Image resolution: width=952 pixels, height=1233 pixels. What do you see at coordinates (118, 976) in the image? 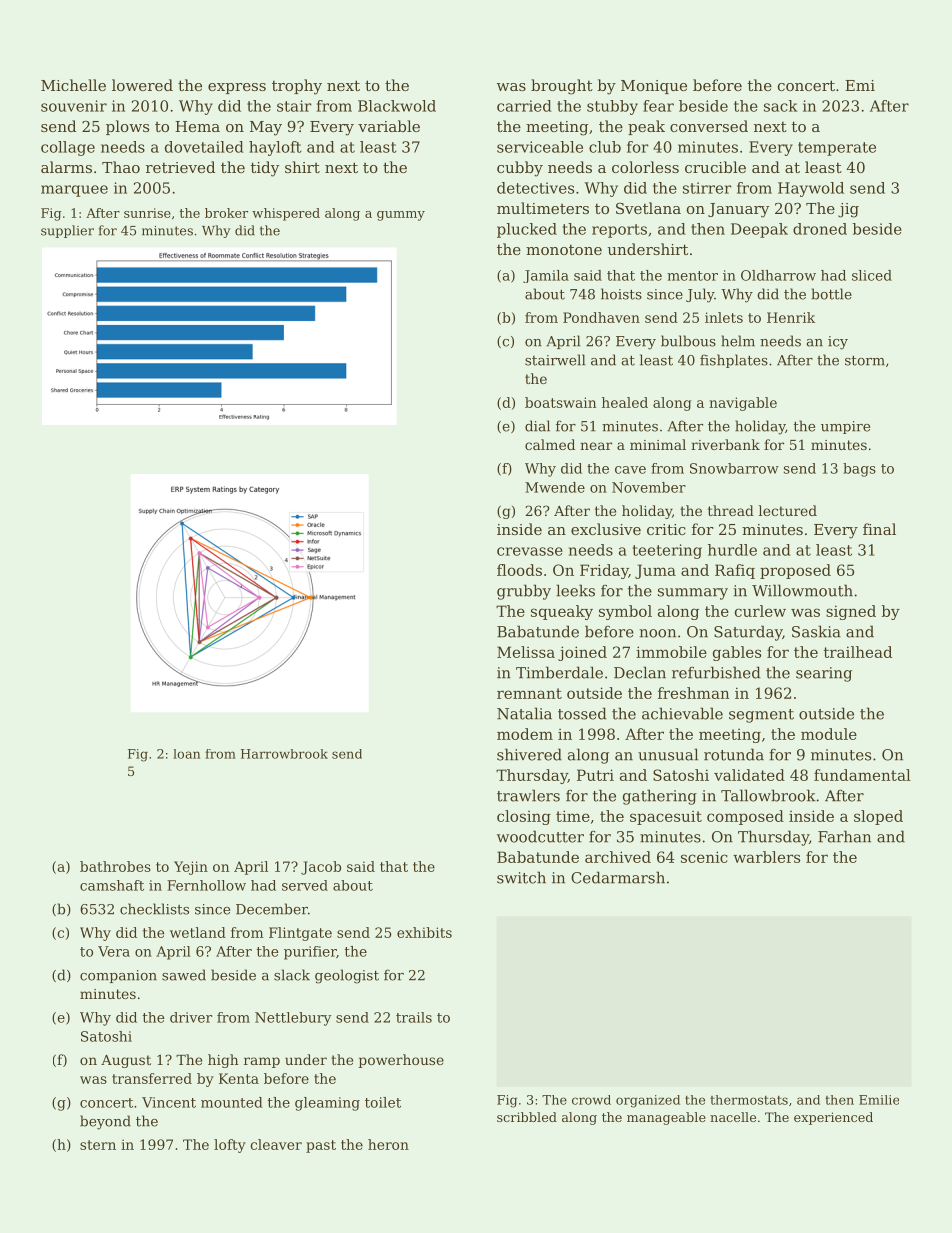
I see `companion` at bounding box center [118, 976].
